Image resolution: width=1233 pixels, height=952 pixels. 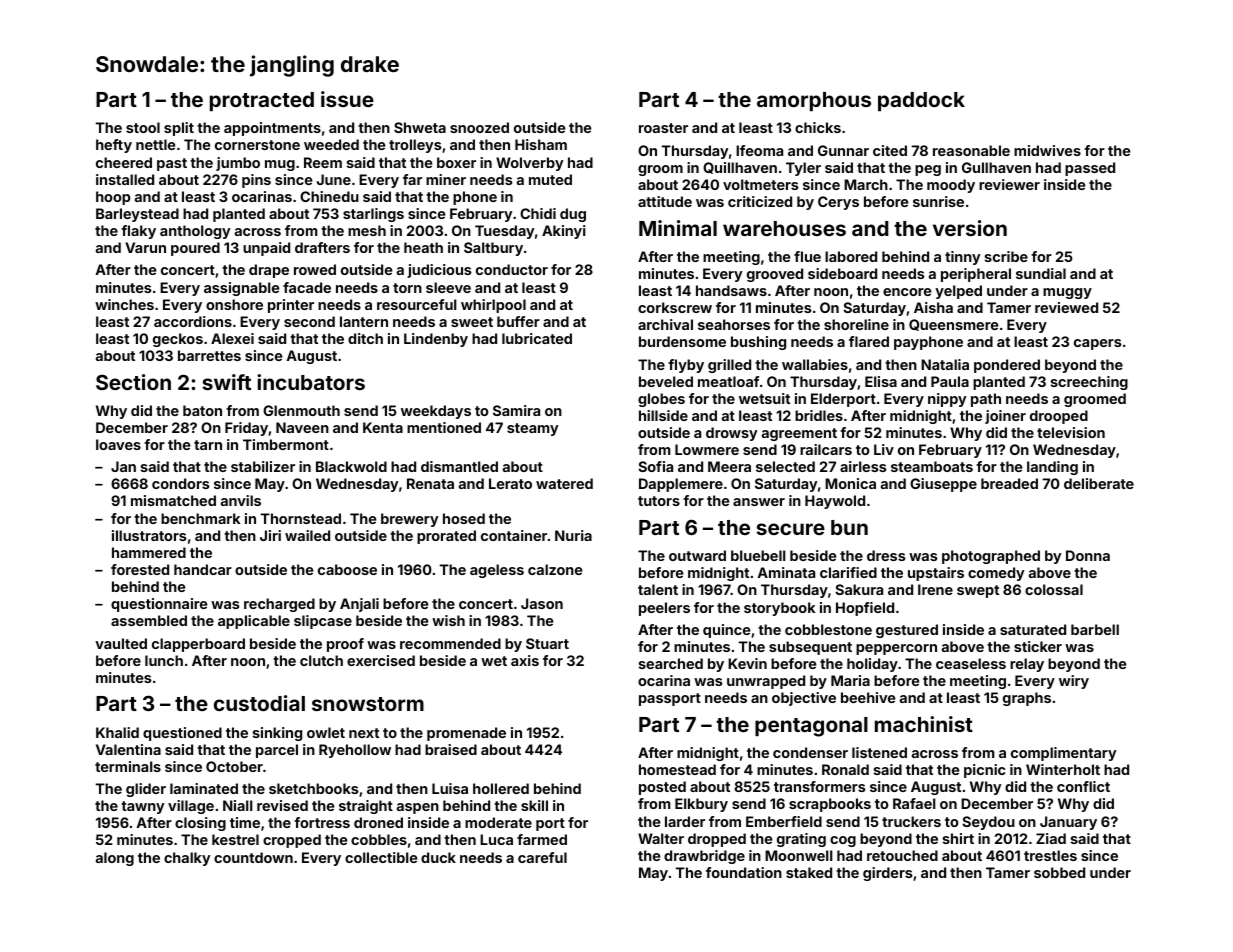 I want to click on careful, so click(x=542, y=857).
